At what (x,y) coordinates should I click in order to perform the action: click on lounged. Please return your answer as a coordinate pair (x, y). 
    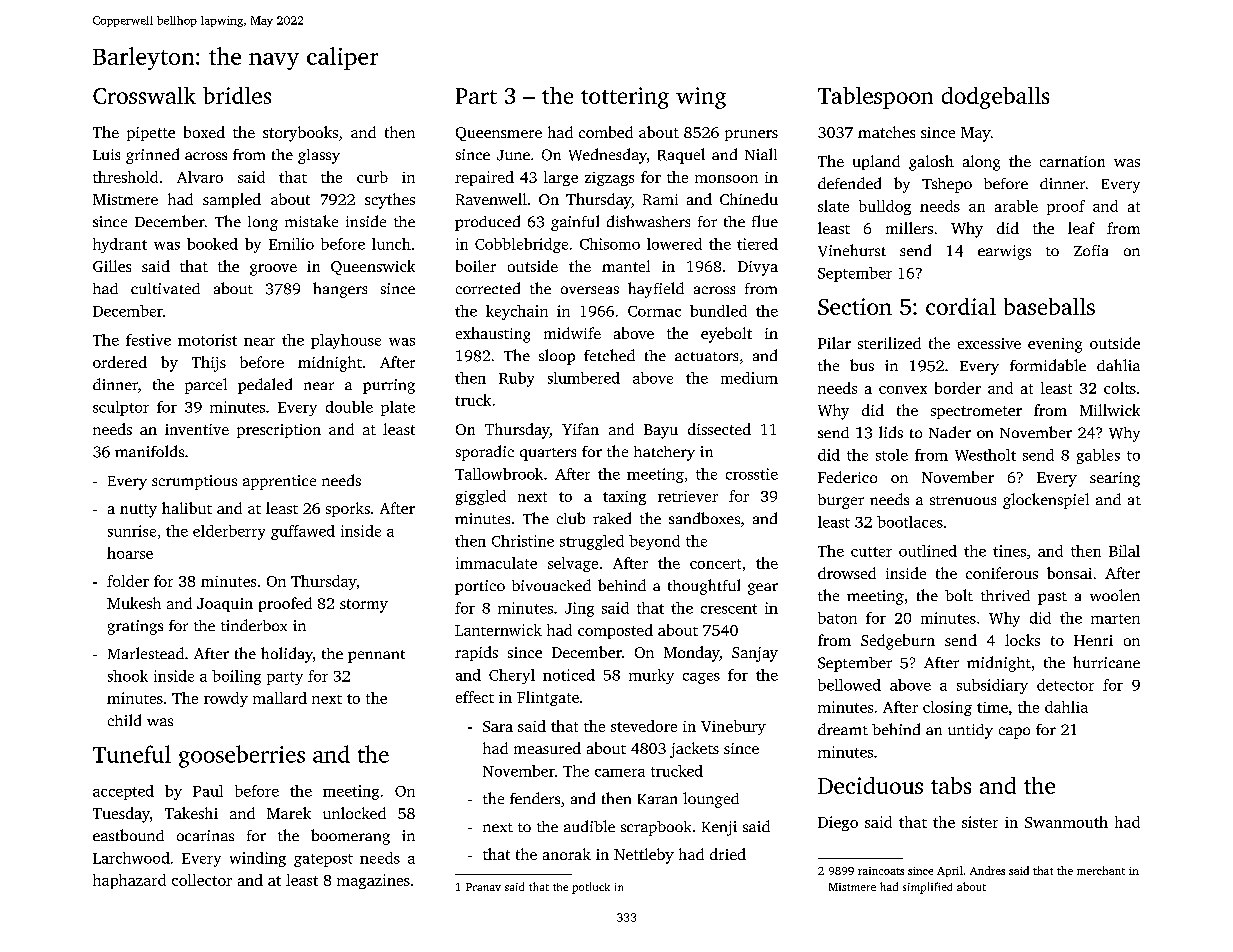
    Looking at the image, I should click on (711, 800).
